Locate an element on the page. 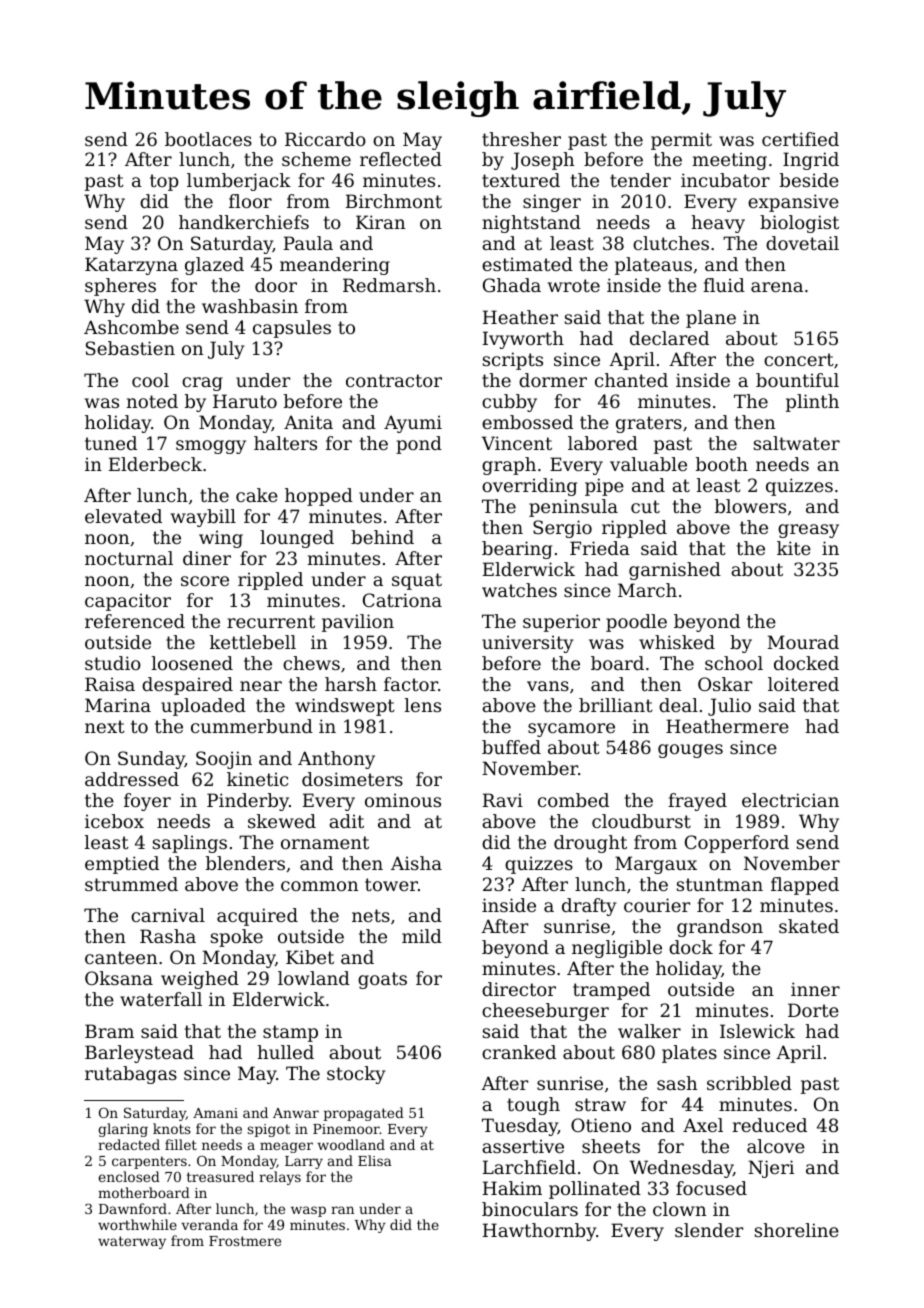 This image has height=1308, width=924. Riccardo is located at coordinates (325, 139).
